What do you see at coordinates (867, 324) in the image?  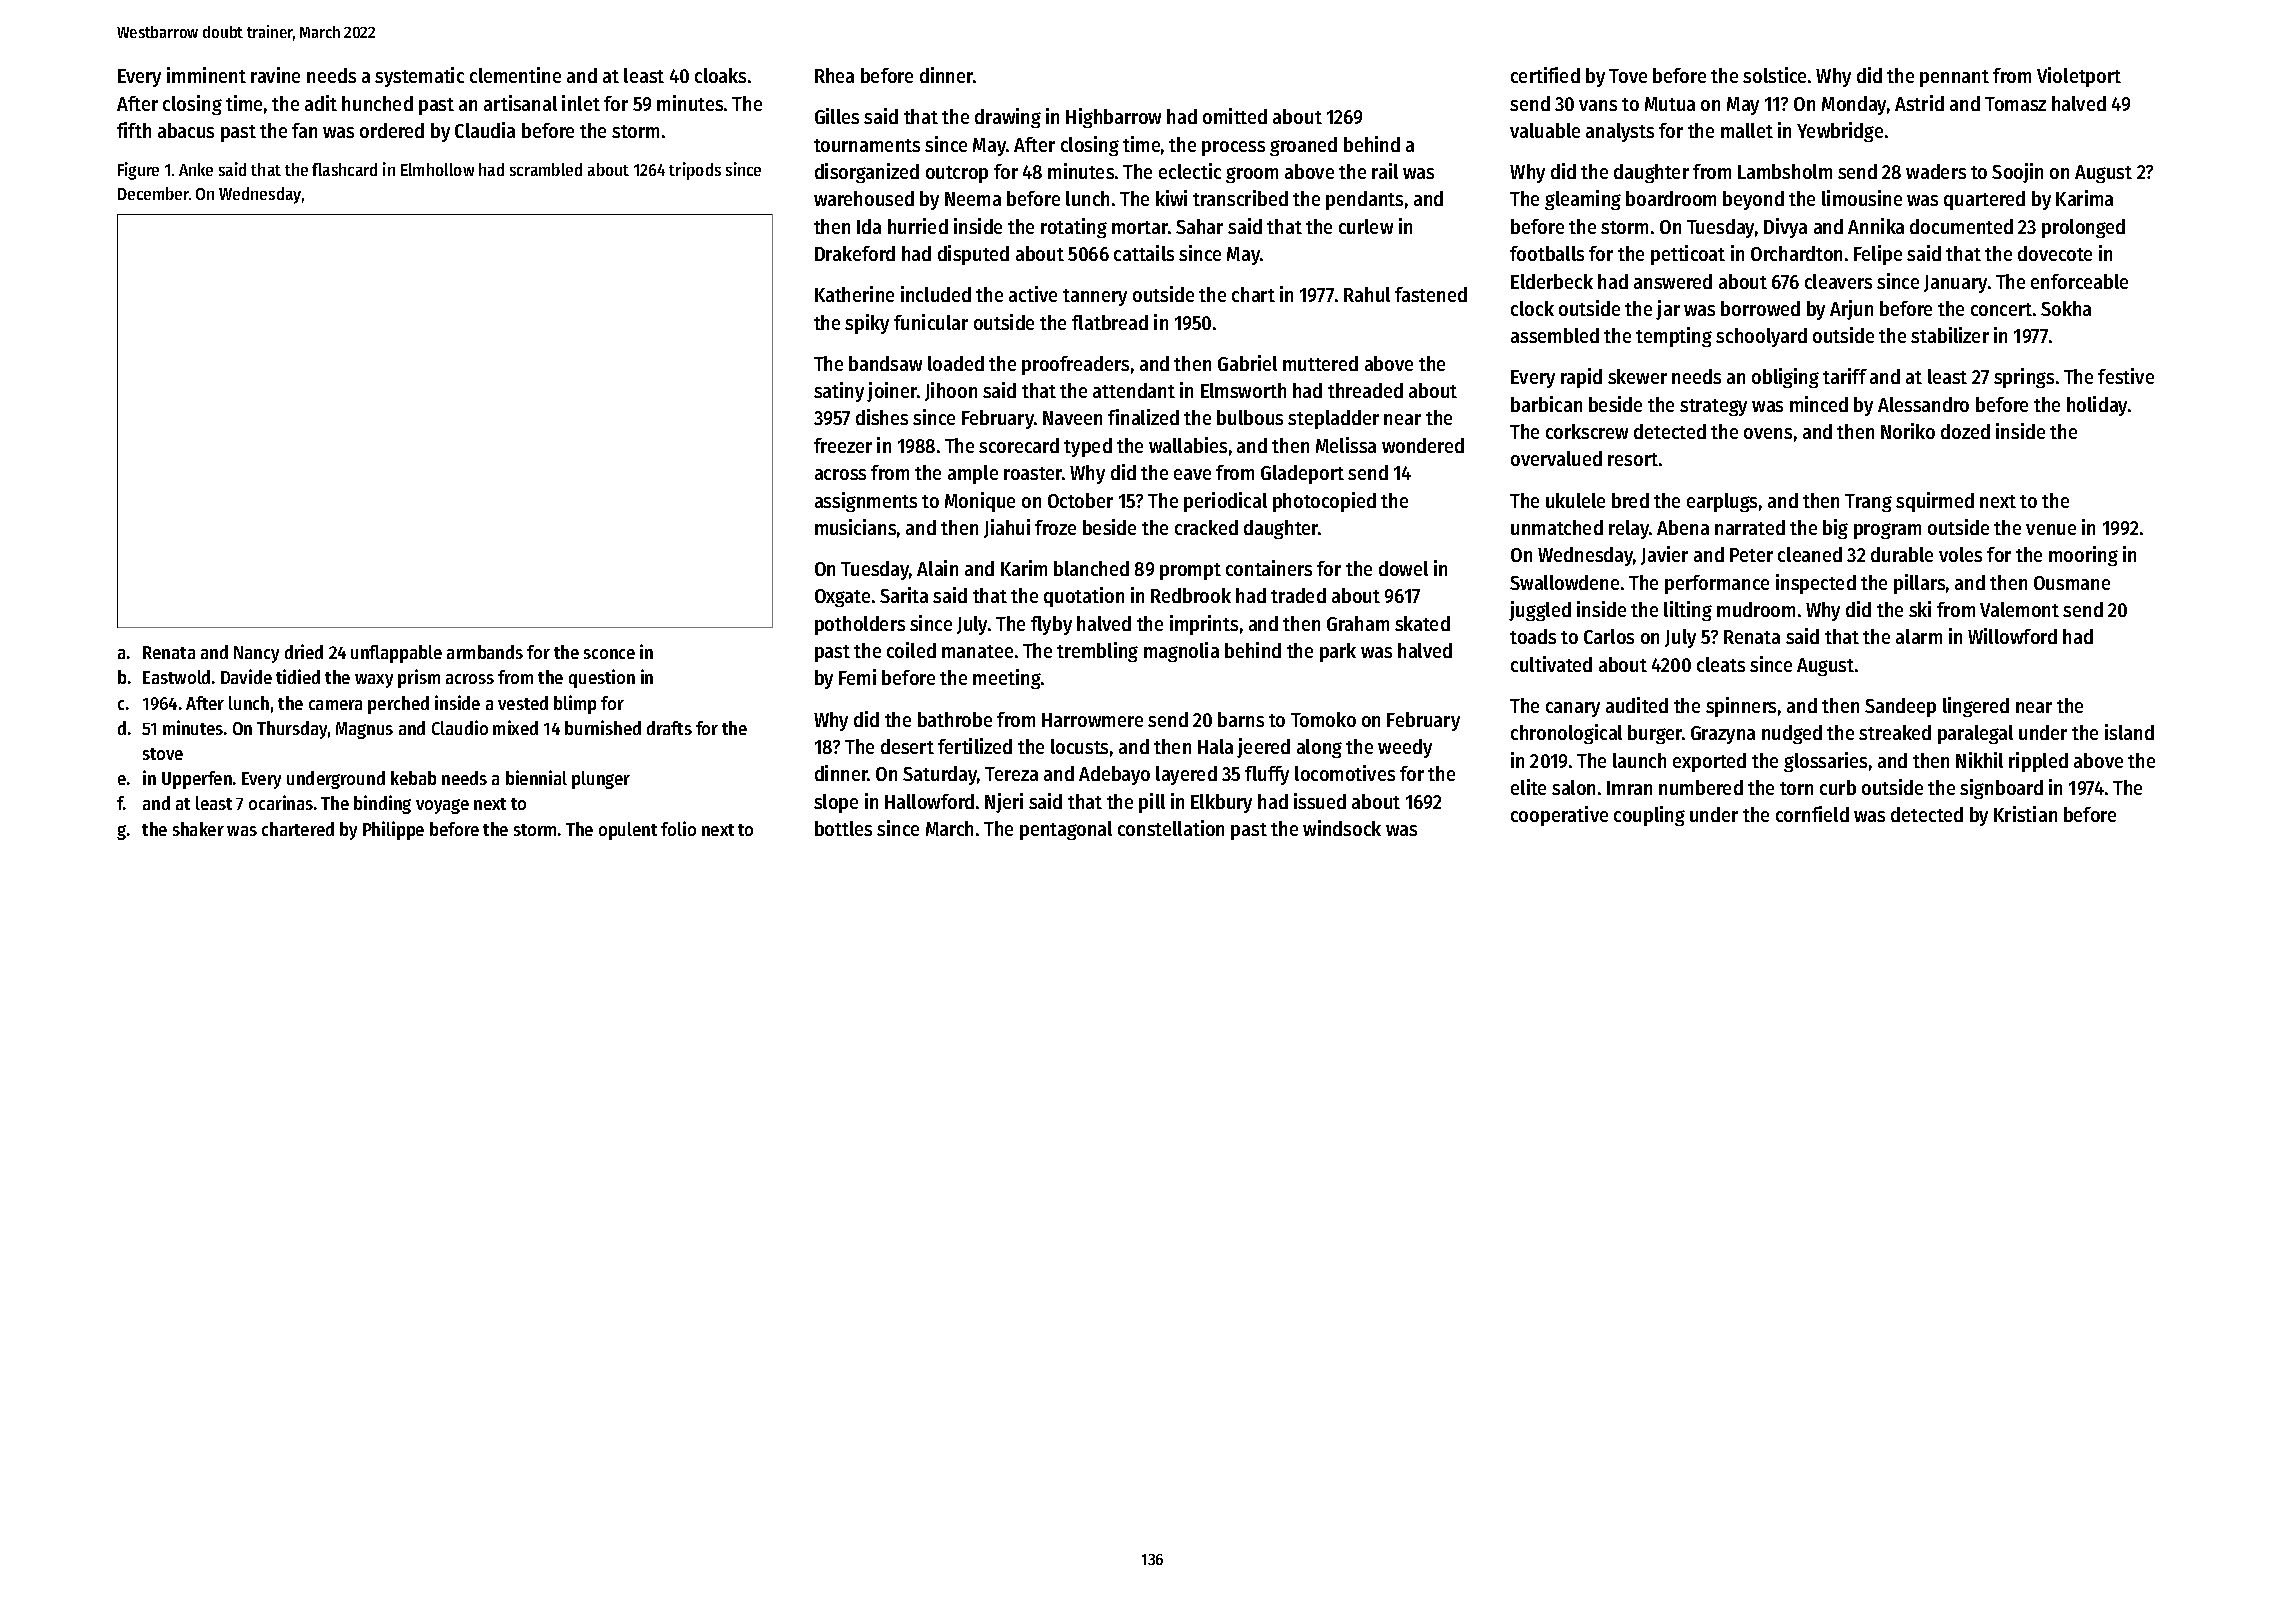 I see `spiky` at bounding box center [867, 324].
